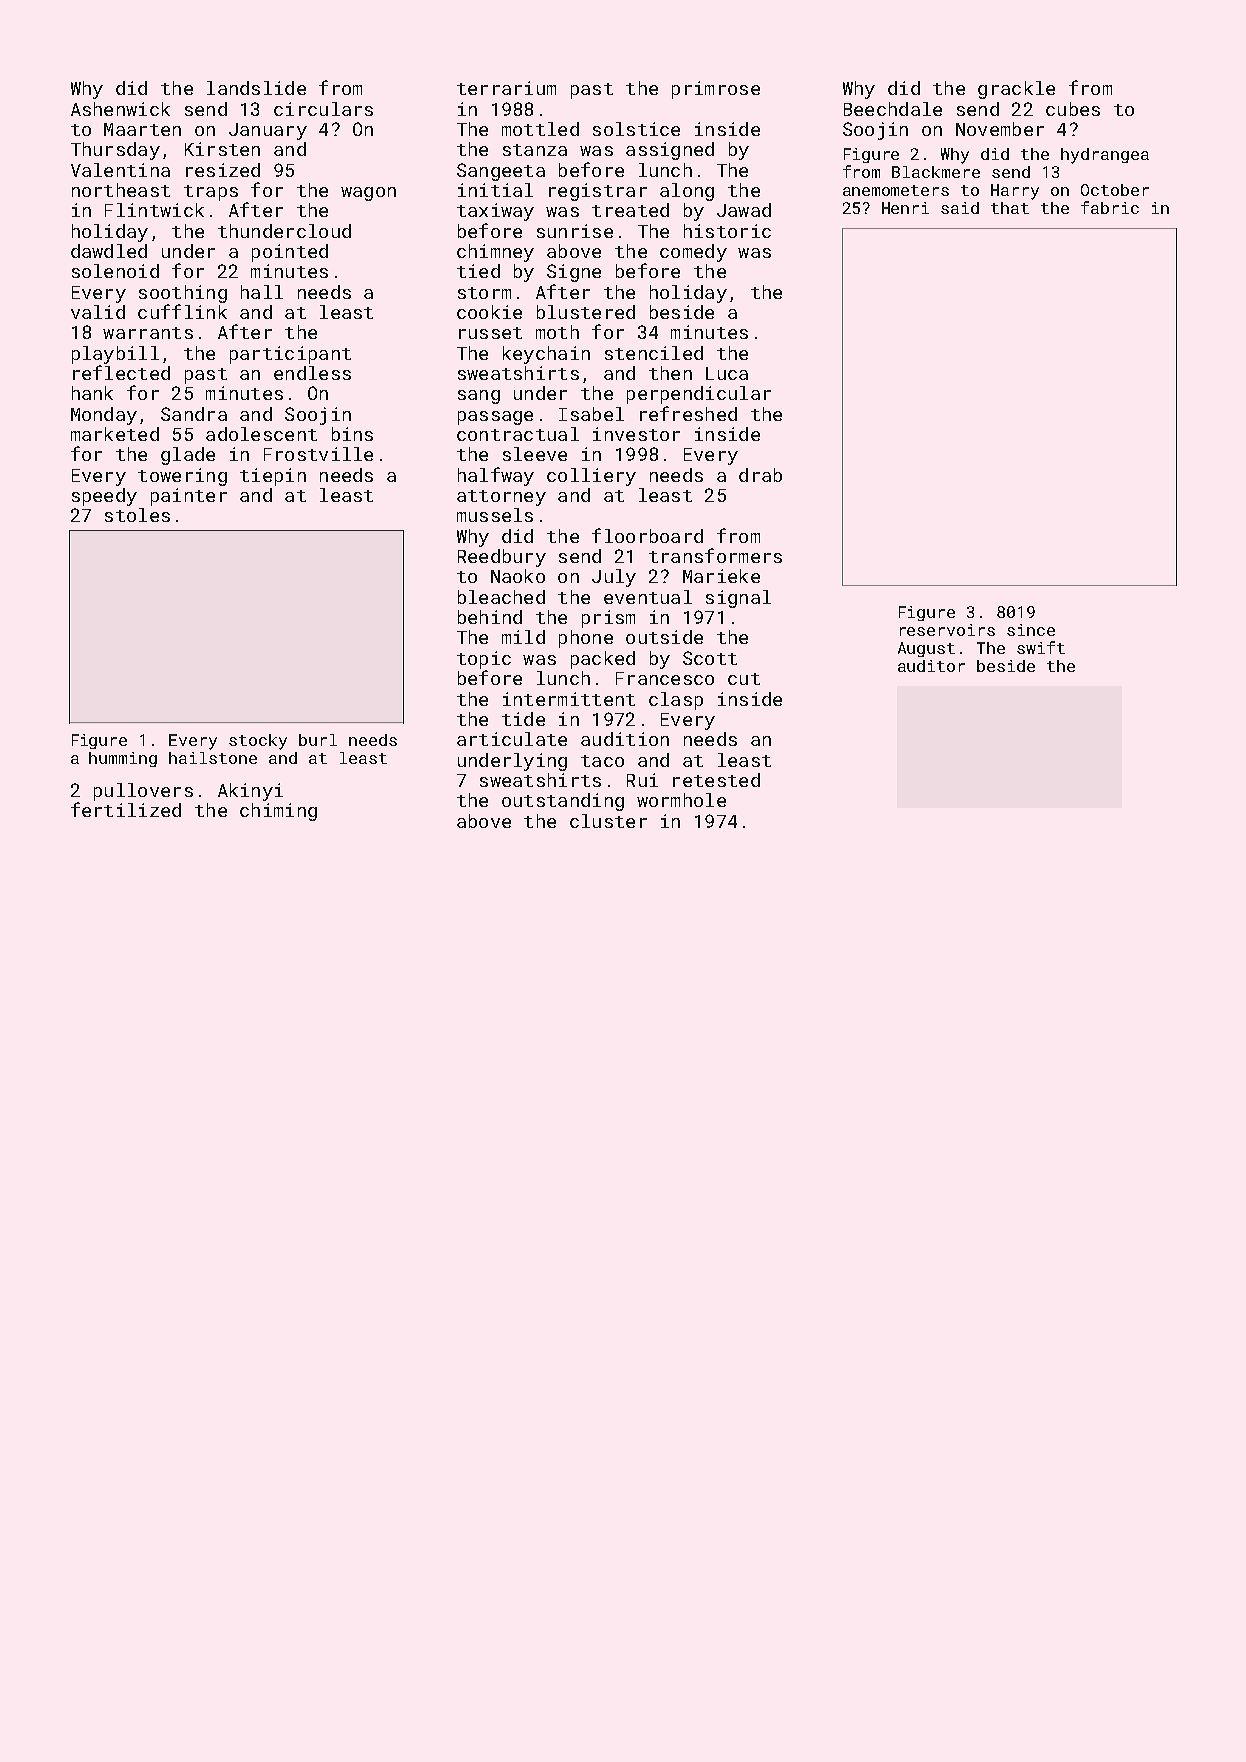  What do you see at coordinates (681, 800) in the screenshot?
I see `wormhole` at bounding box center [681, 800].
